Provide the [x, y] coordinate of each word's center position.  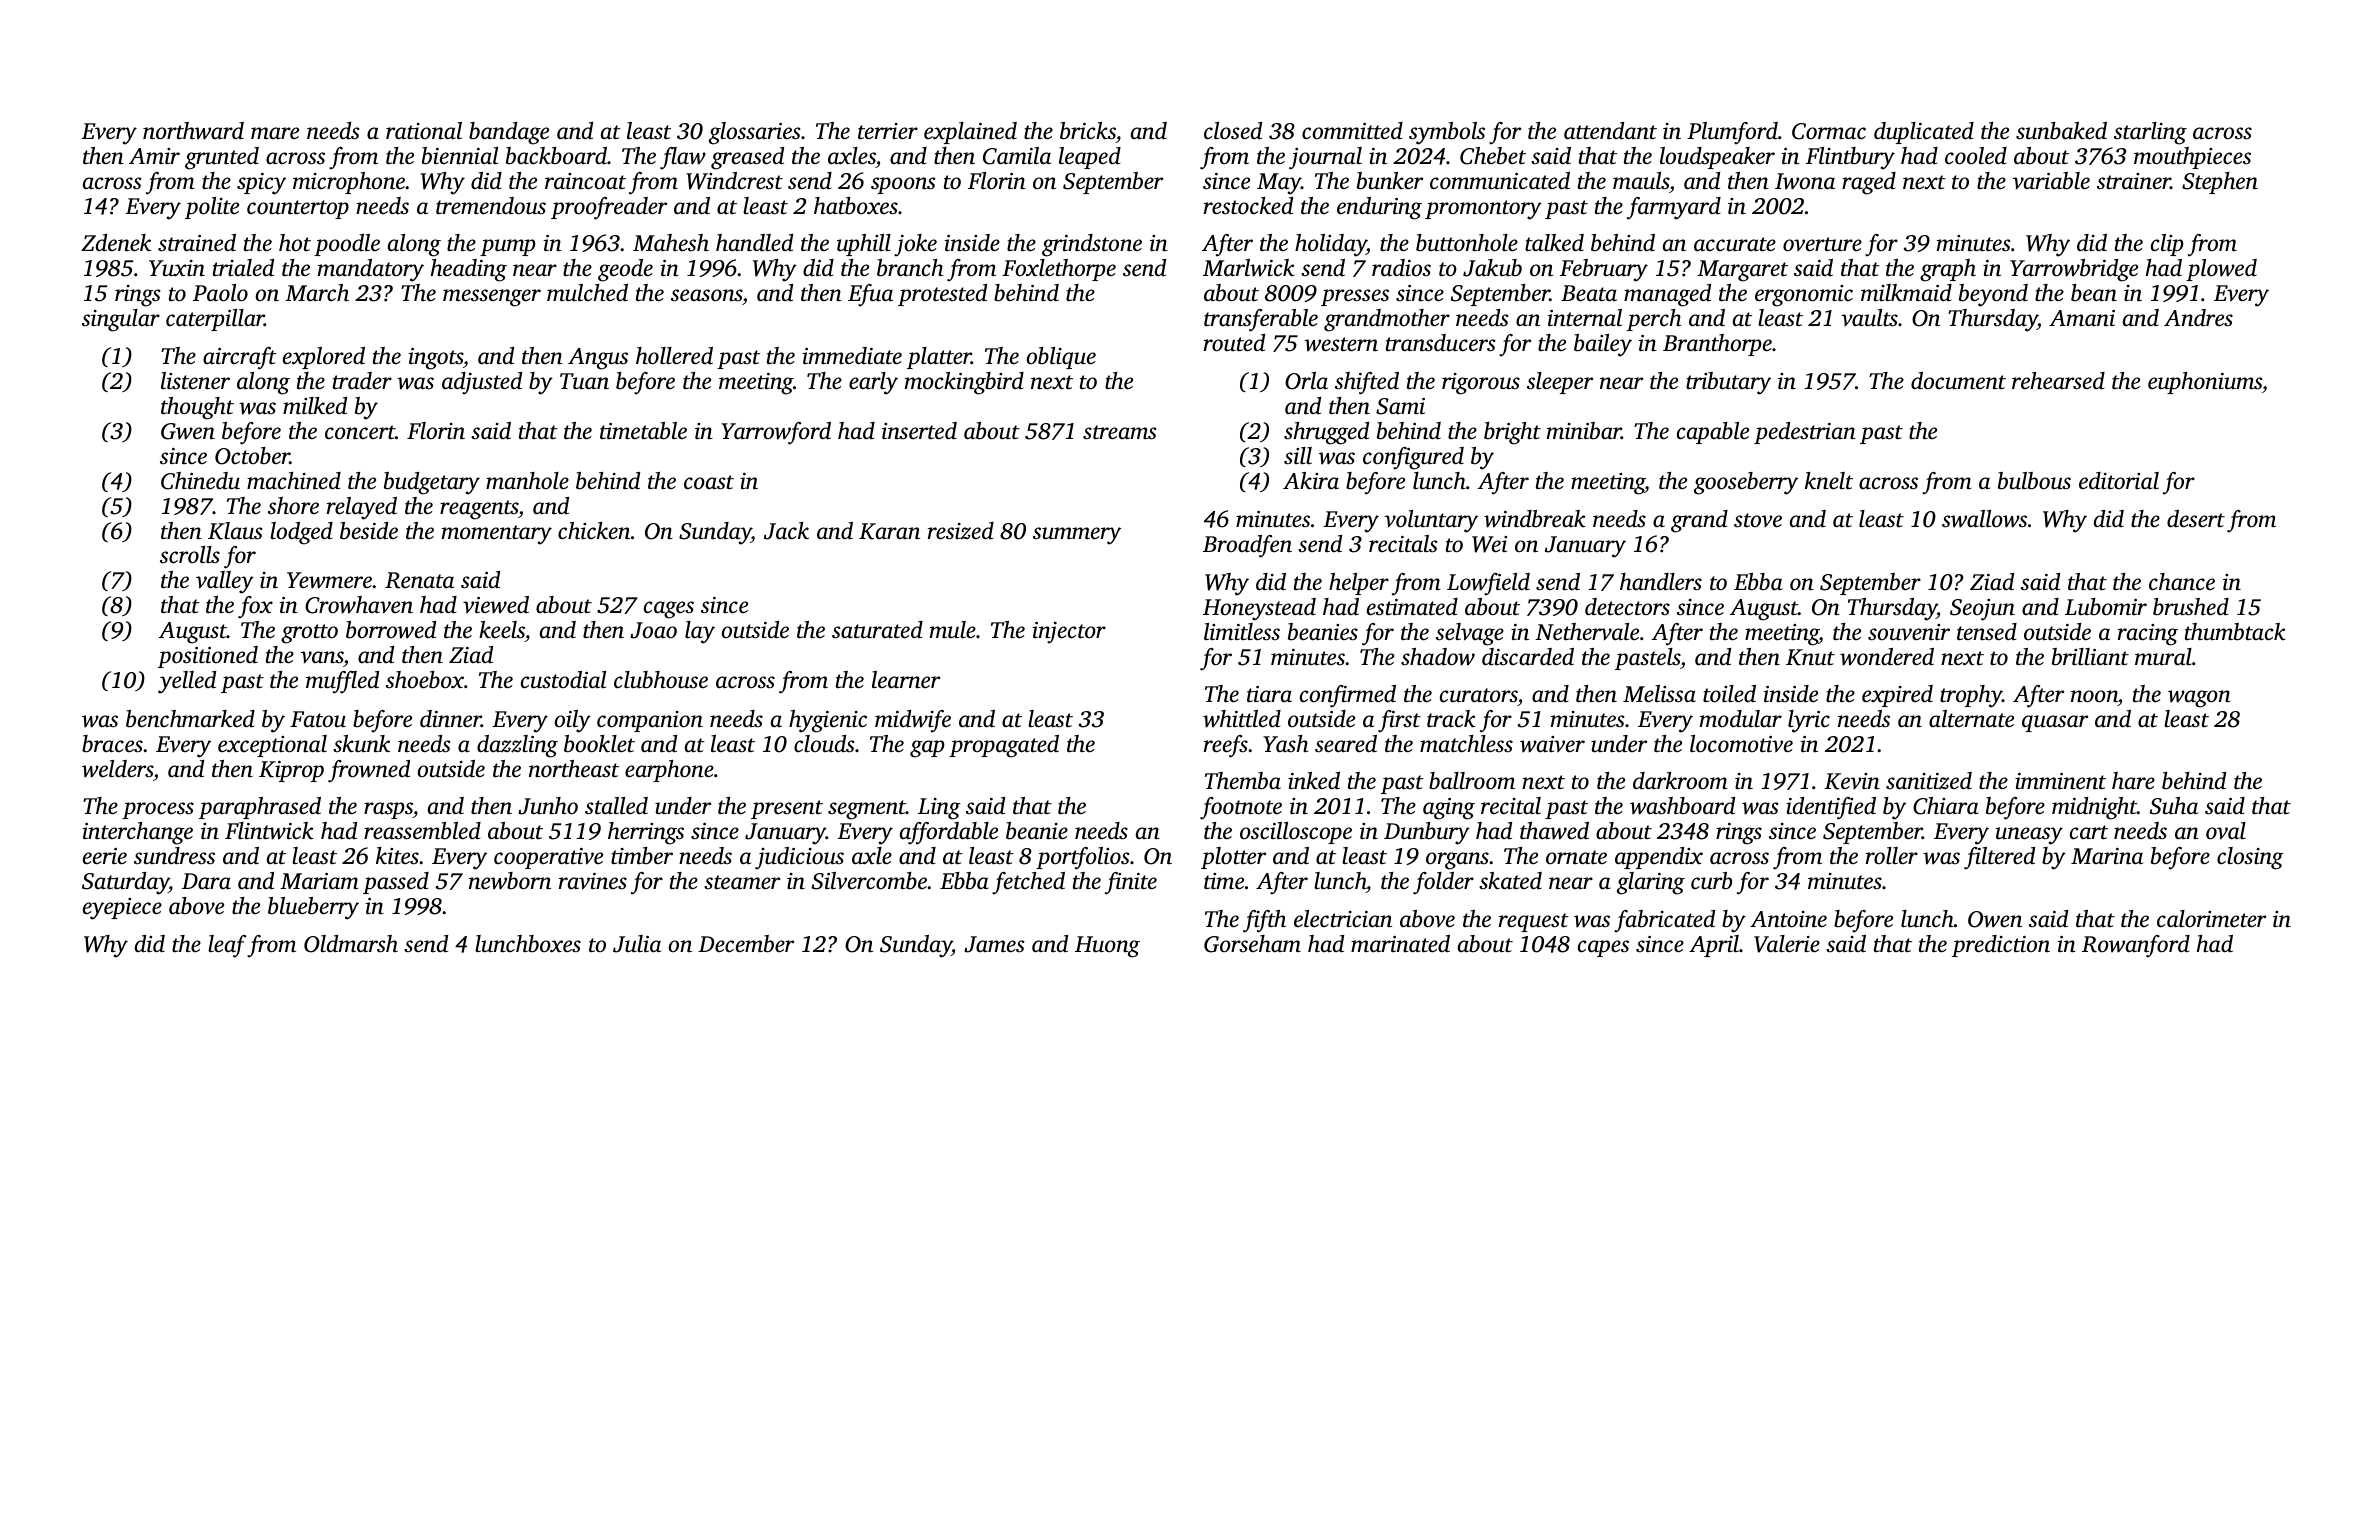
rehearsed [2058, 381]
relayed [362, 508]
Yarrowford [776, 433]
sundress [174, 856]
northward [193, 131]
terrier [888, 131]
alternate [1971, 719]
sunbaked [2061, 131]
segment [867, 810]
